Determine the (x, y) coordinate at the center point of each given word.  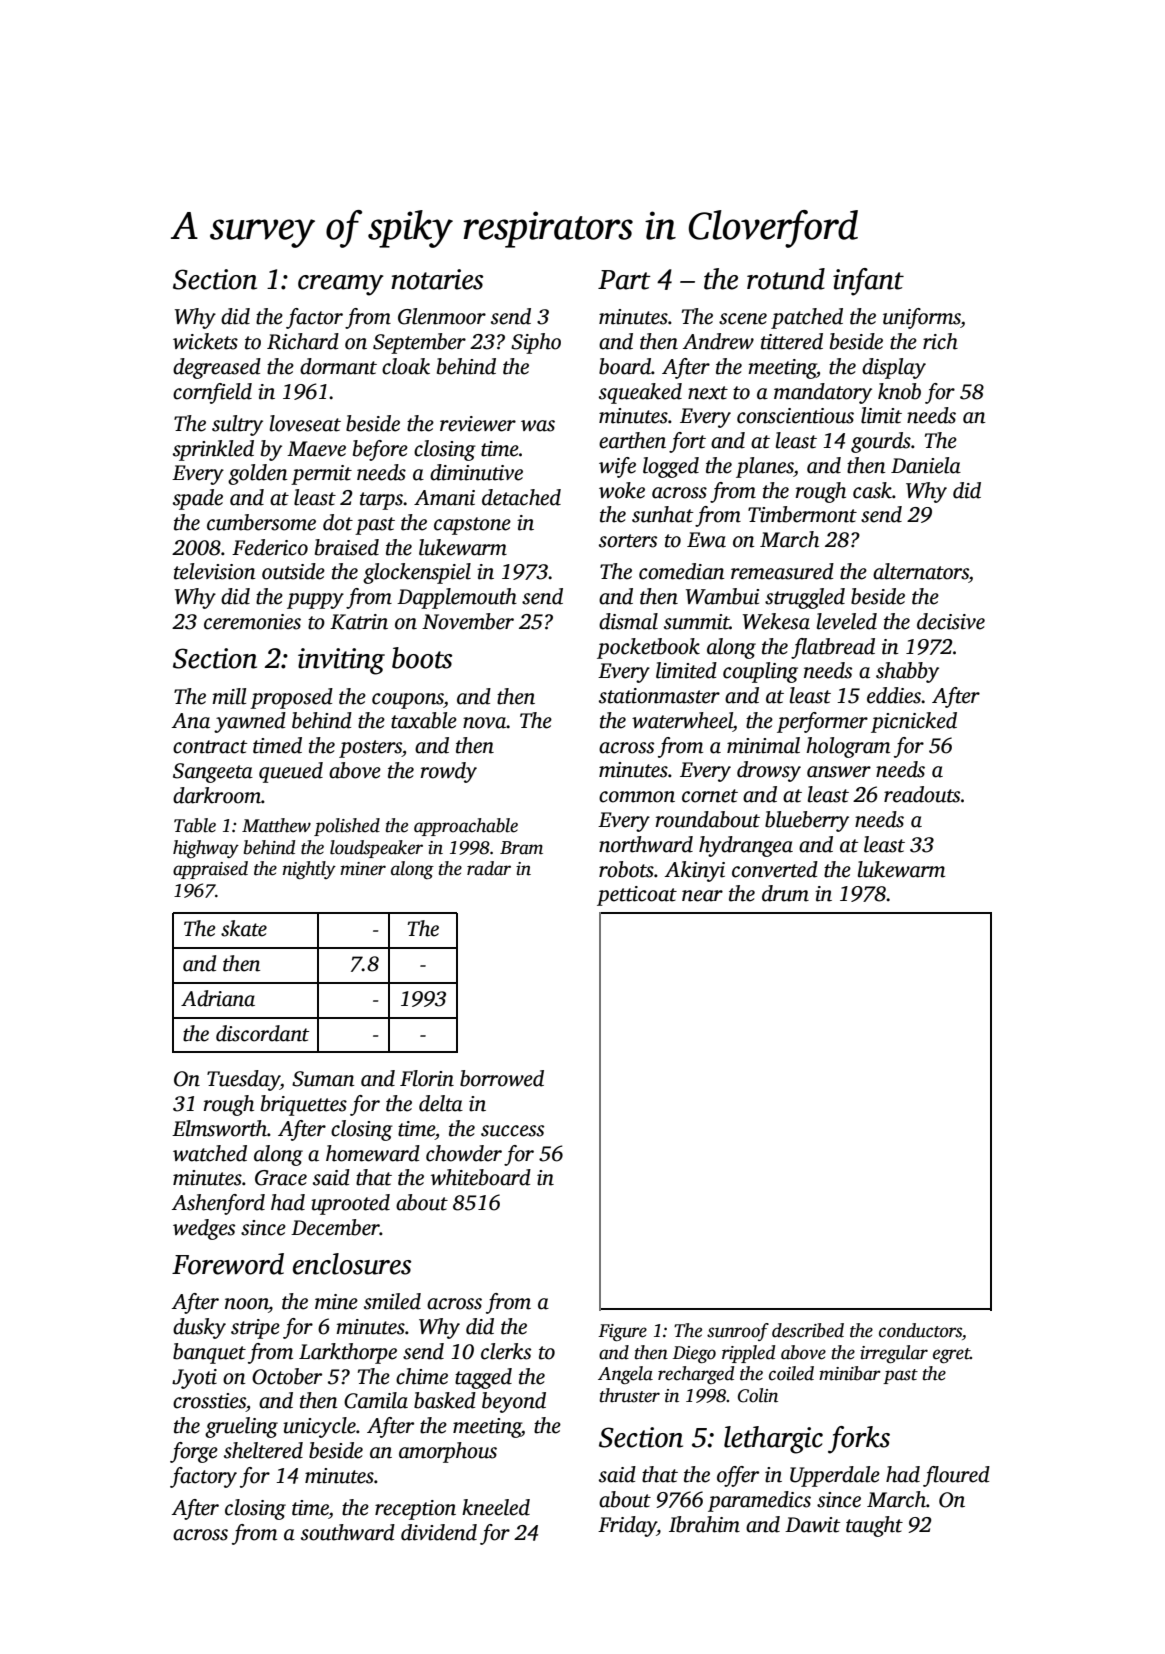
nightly (309, 870)
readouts (922, 794)
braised (347, 547)
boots (422, 658)
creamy (341, 285)
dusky (199, 1328)
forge (194, 1452)
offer (738, 1476)
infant (868, 282)
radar (489, 868)
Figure (622, 1332)
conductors (920, 1330)
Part (624, 280)
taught (874, 1526)
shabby (907, 672)
